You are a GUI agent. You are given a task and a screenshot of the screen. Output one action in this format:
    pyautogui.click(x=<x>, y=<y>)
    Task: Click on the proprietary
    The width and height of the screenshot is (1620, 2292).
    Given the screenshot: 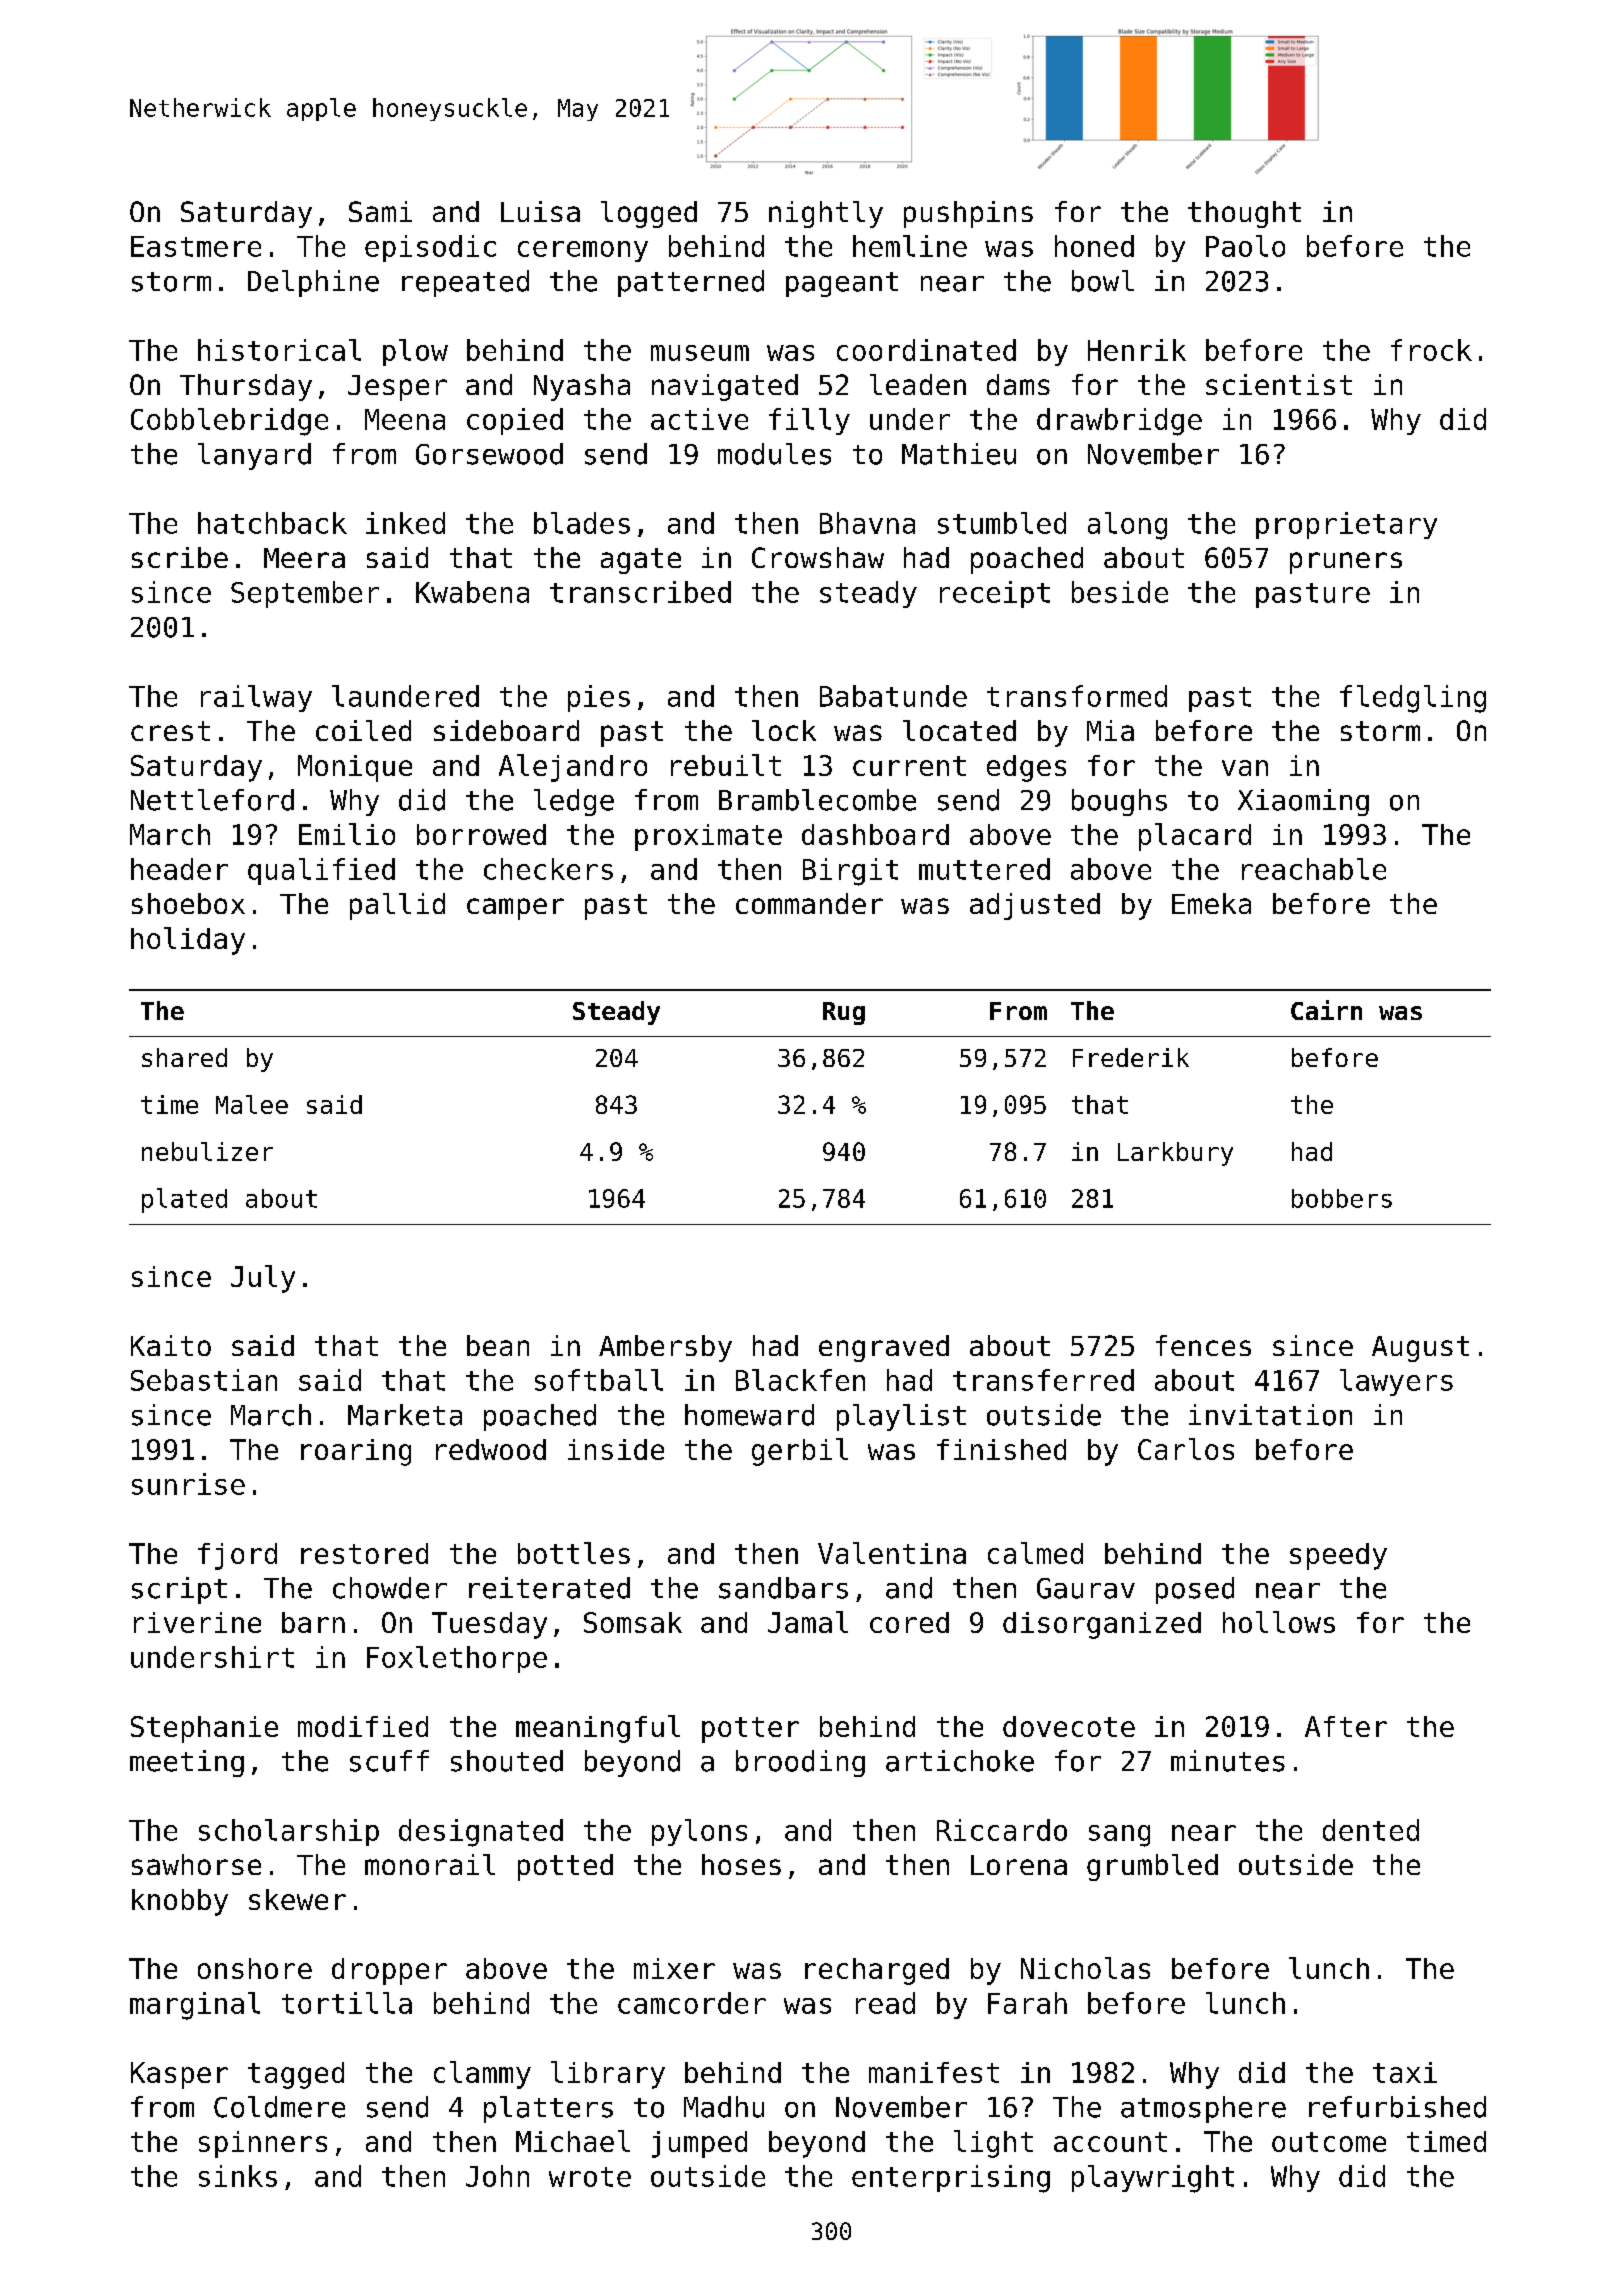 What is the action you would take?
    pyautogui.click(x=1346, y=525)
